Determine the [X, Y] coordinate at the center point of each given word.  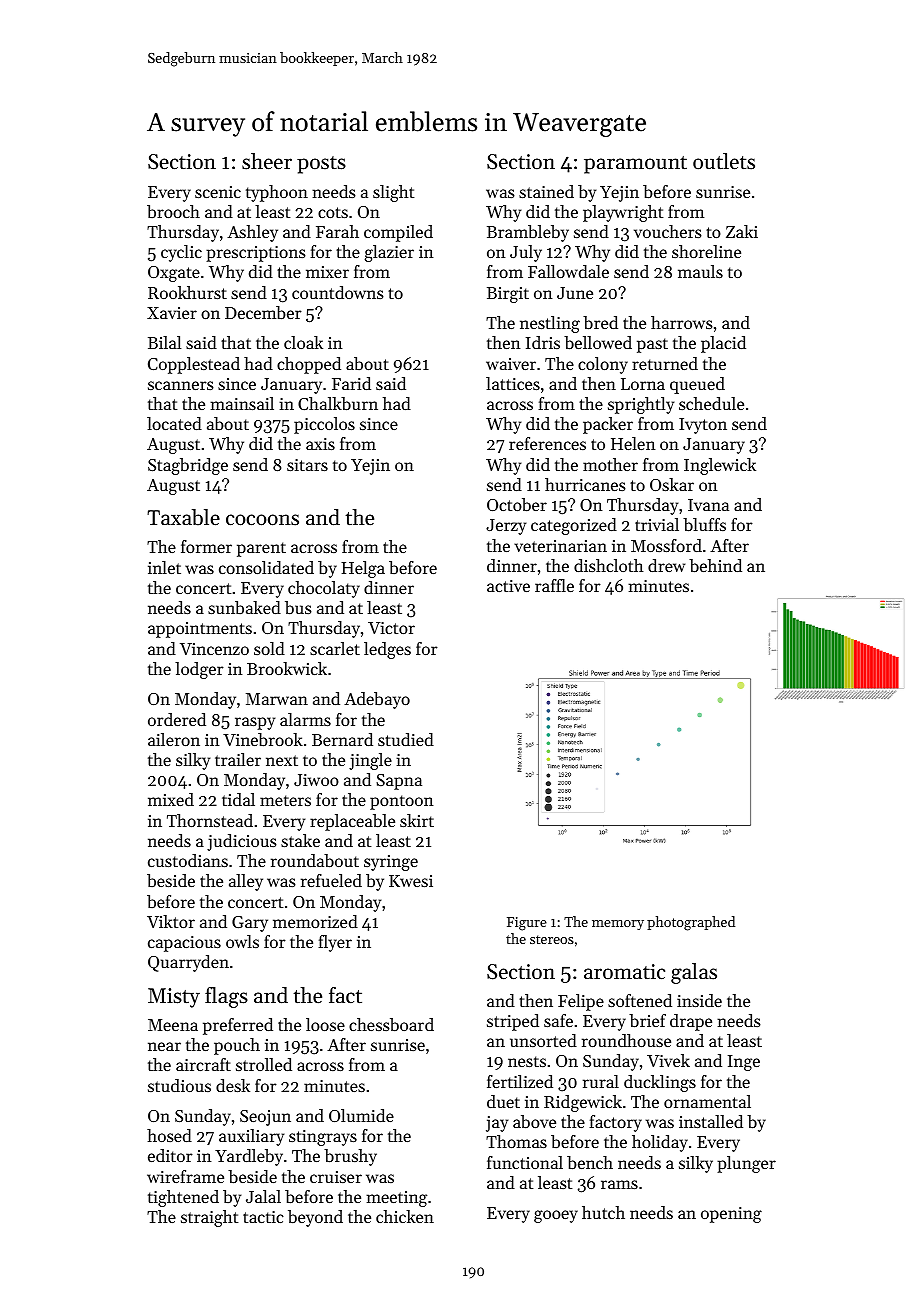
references [547, 443]
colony [603, 365]
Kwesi [411, 881]
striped [513, 1022]
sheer [267, 161]
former [206, 546]
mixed [171, 799]
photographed [691, 923]
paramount [635, 165]
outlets [724, 161]
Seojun [265, 1118]
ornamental [707, 1101]
